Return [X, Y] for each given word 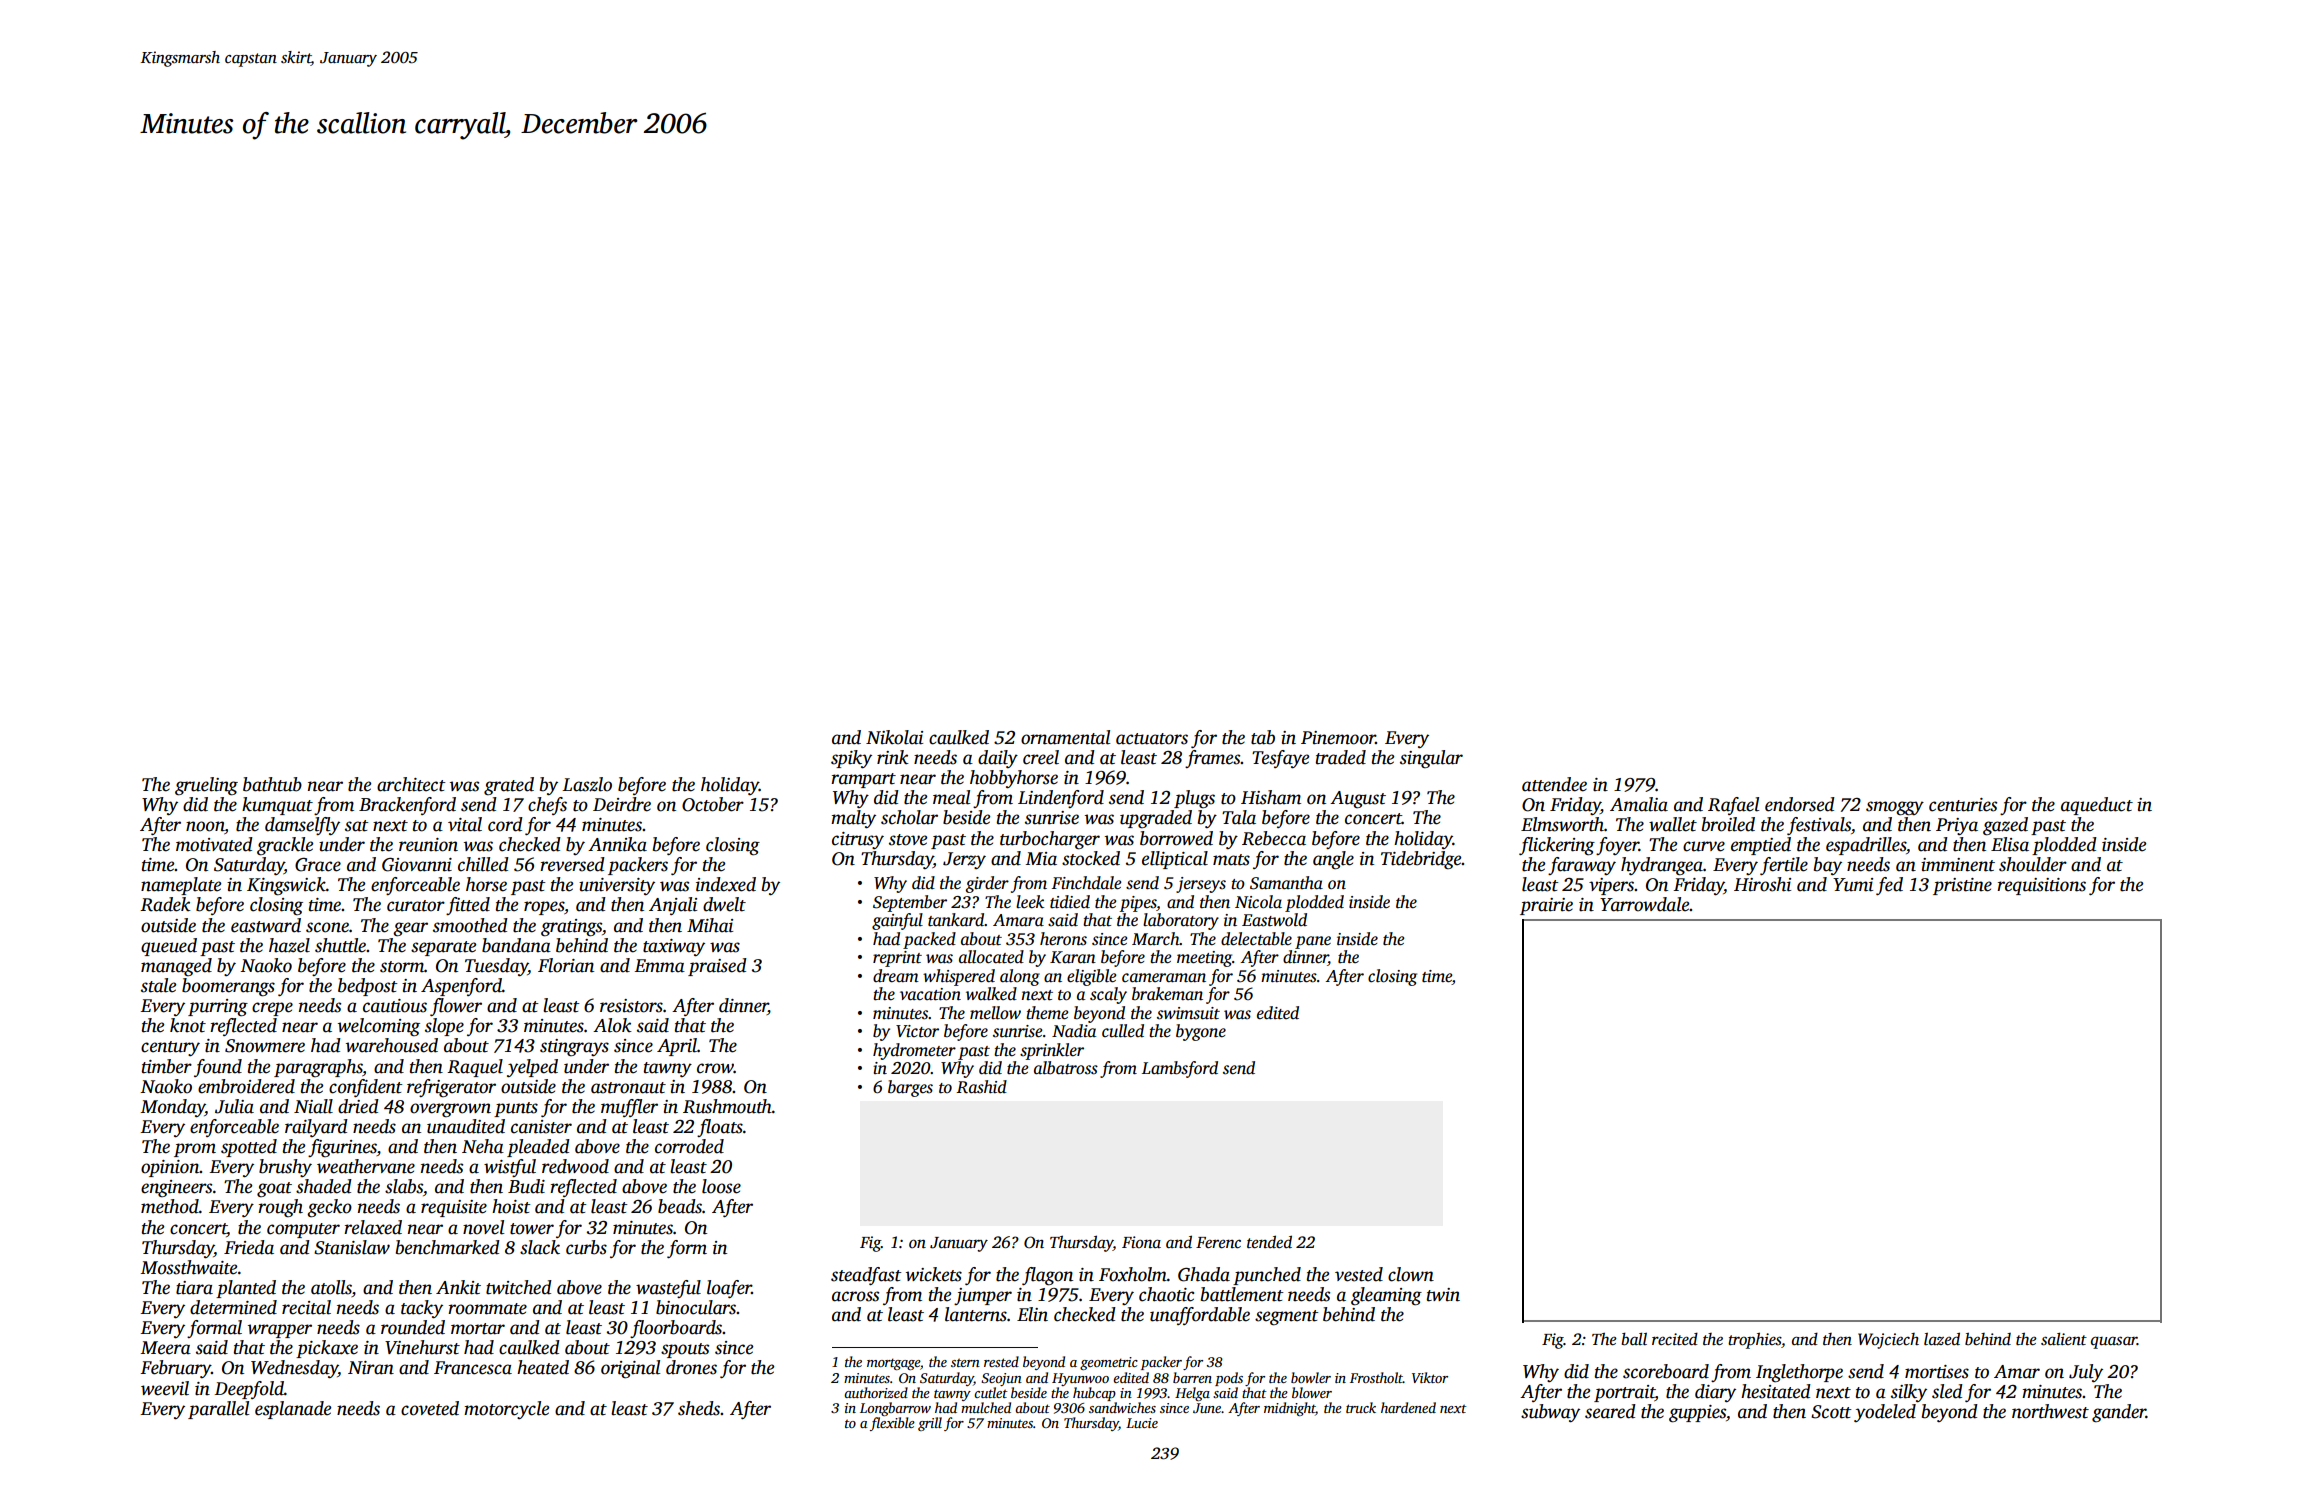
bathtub [272, 784]
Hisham [1271, 797]
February [175, 1369]
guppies [1697, 1414]
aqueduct [2097, 806]
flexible [892, 1424]
